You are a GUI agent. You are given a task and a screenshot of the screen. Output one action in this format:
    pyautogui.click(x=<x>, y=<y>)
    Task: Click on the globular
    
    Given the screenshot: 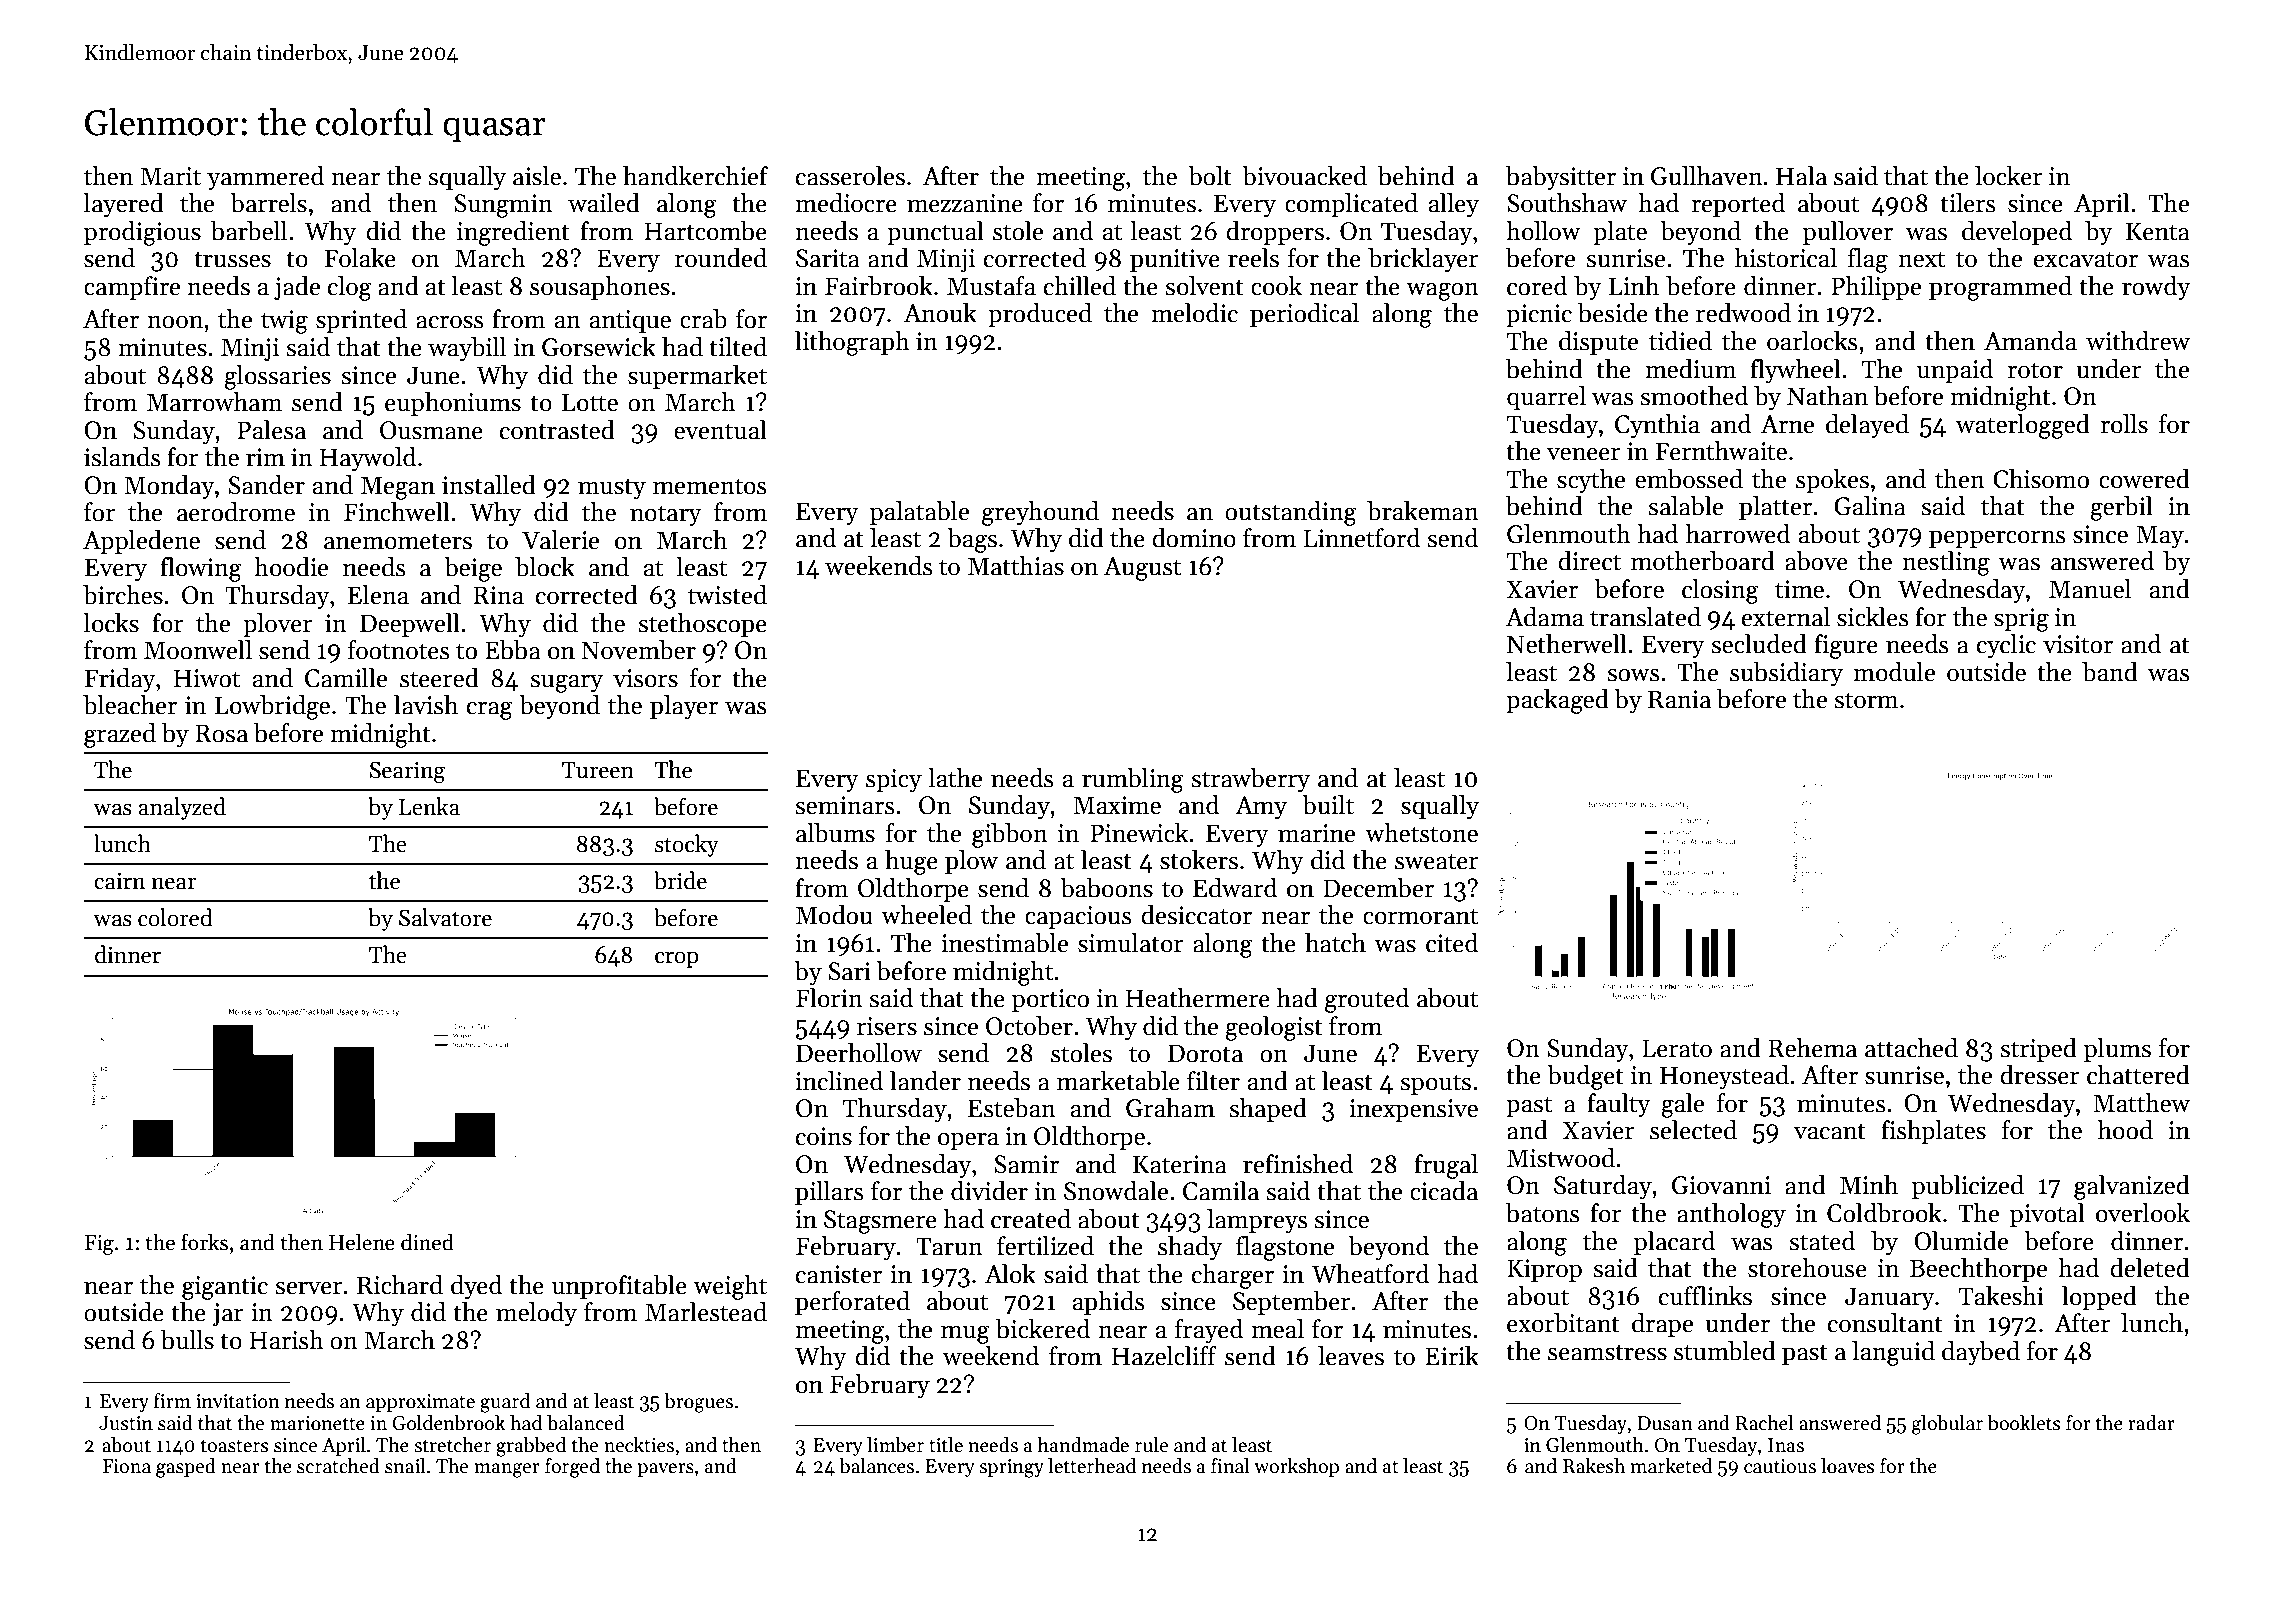 What is the action you would take?
    pyautogui.click(x=1947, y=1425)
